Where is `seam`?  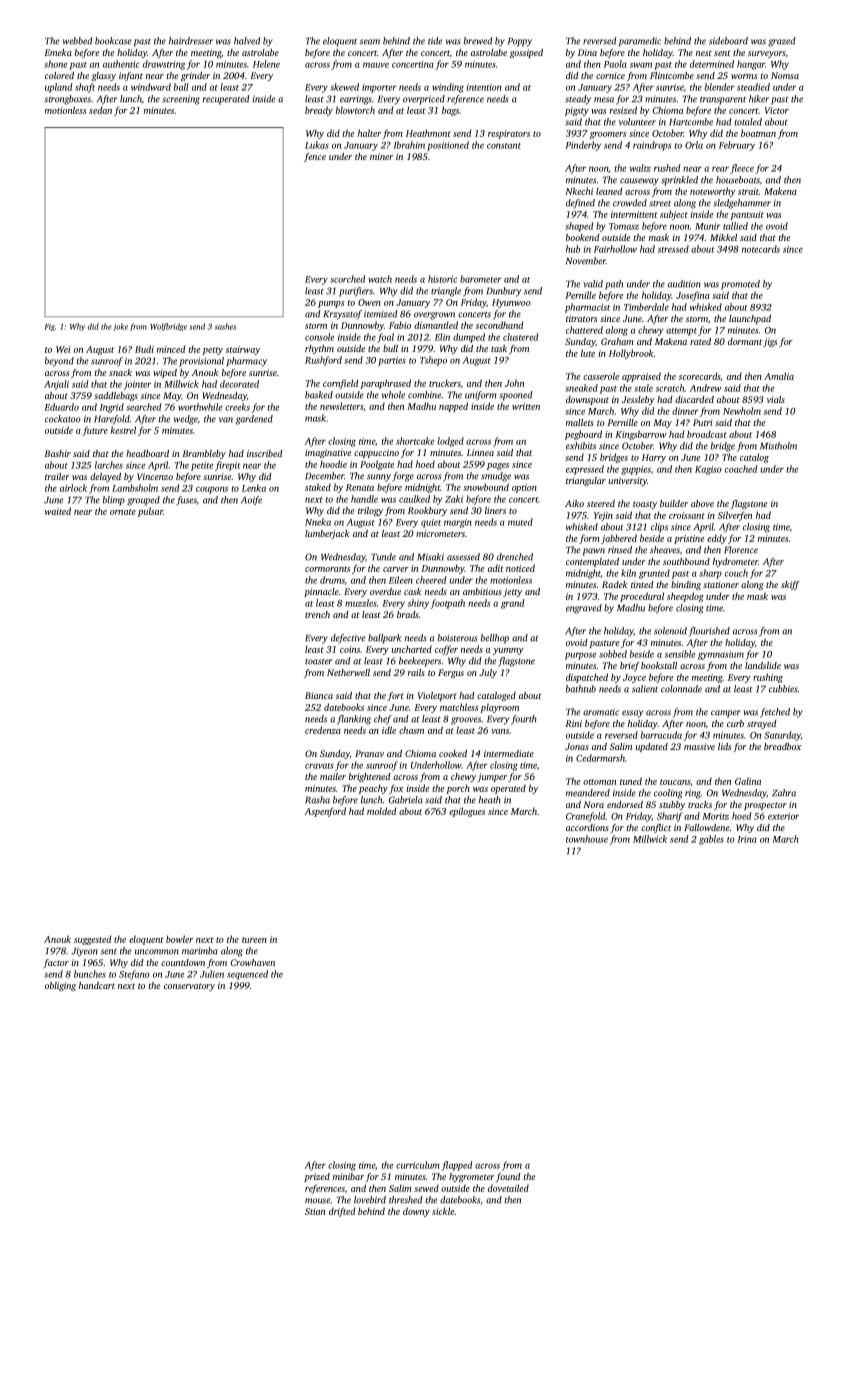 seam is located at coordinates (370, 42).
